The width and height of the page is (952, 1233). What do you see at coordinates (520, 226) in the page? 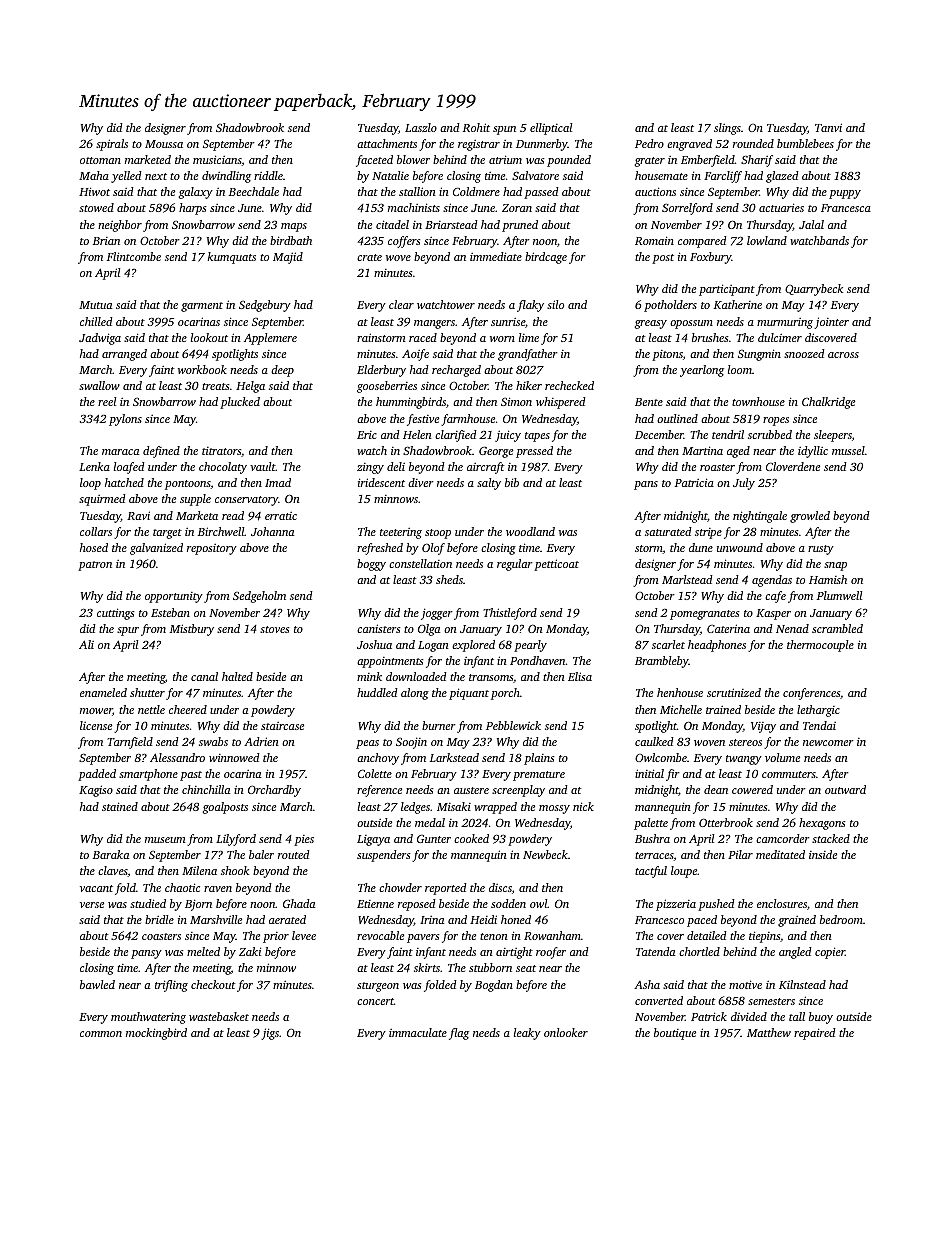
I see `pruned` at bounding box center [520, 226].
